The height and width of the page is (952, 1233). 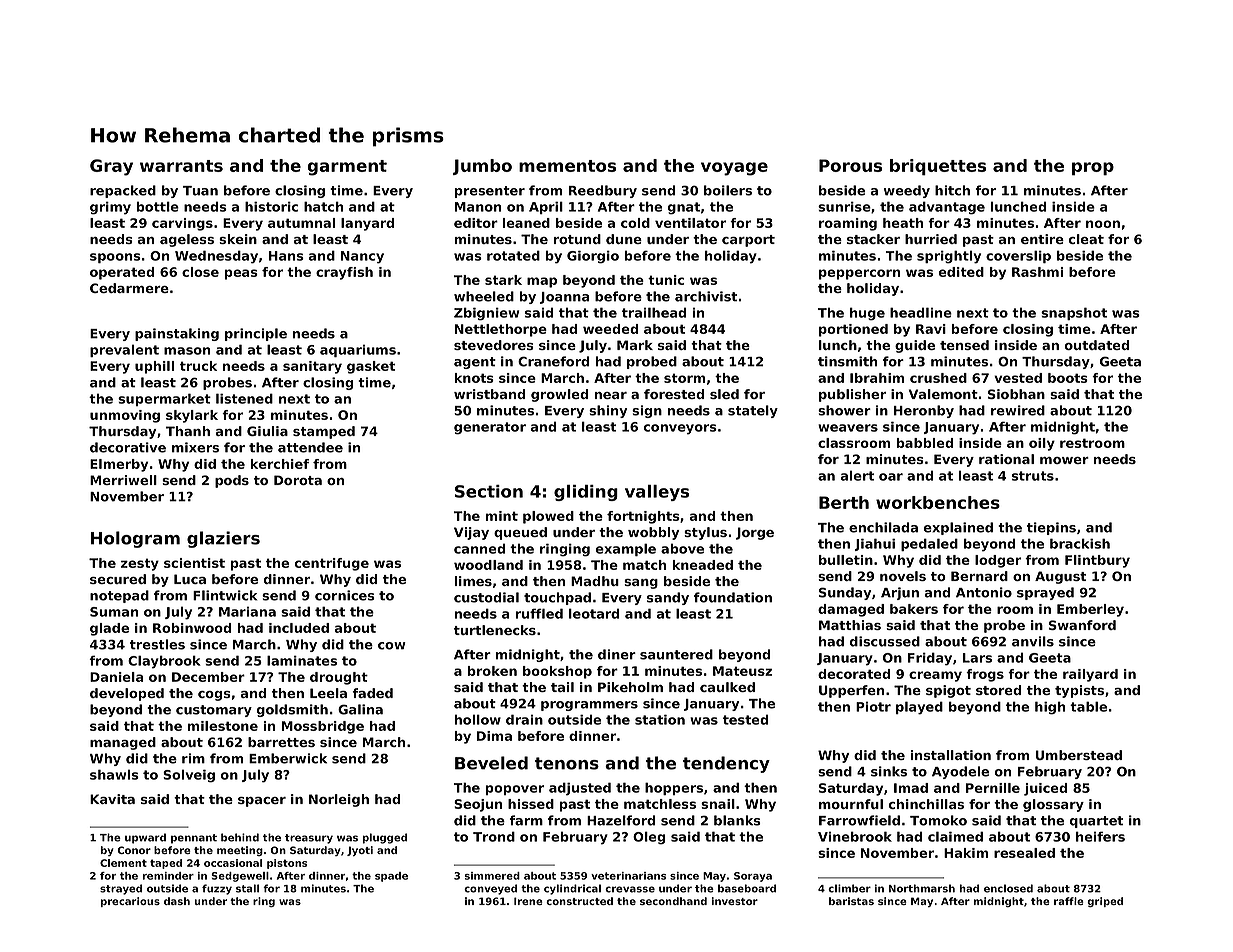 What do you see at coordinates (724, 394) in the page?
I see `sled` at bounding box center [724, 394].
